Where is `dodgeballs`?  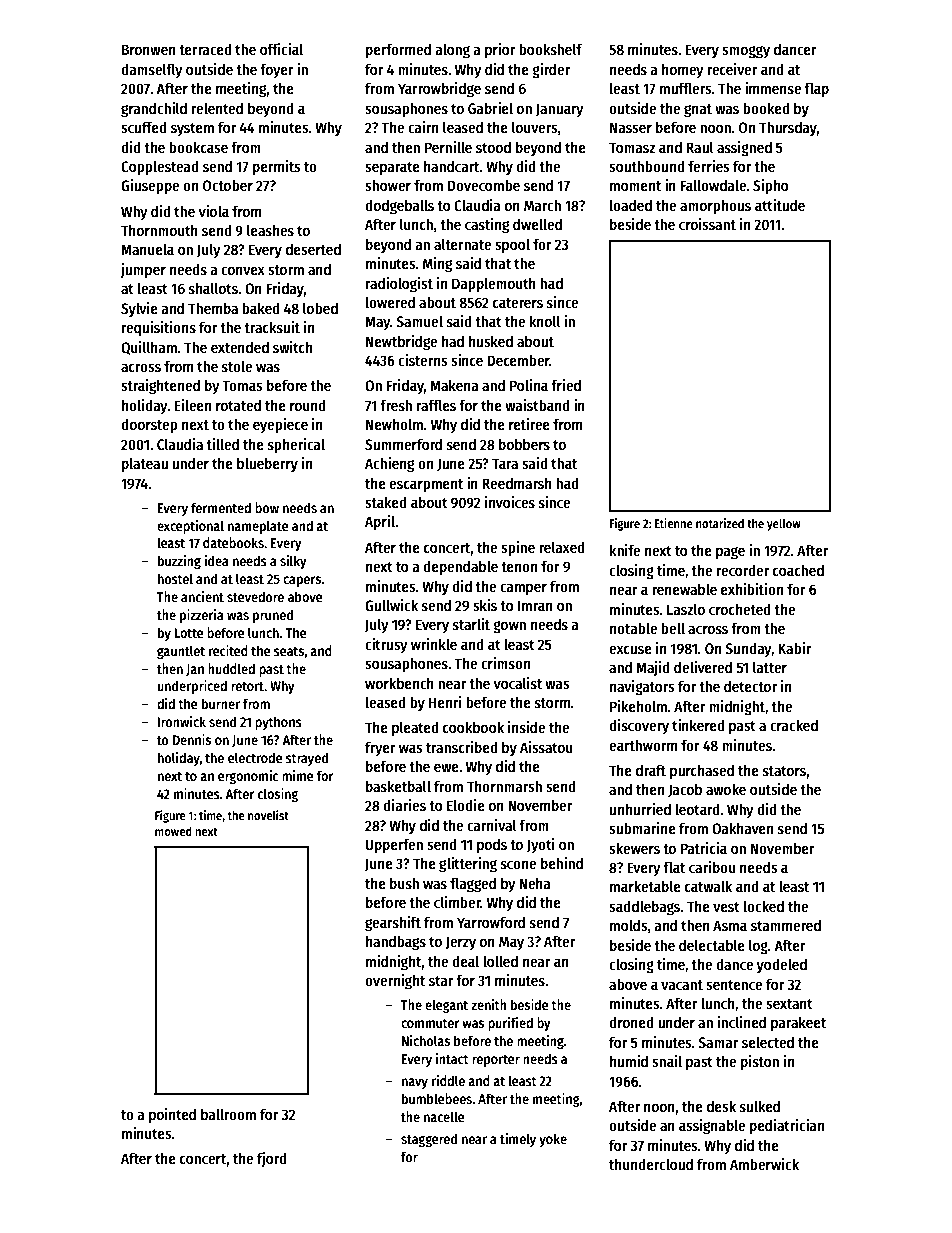
dodgeballs is located at coordinates (399, 207).
